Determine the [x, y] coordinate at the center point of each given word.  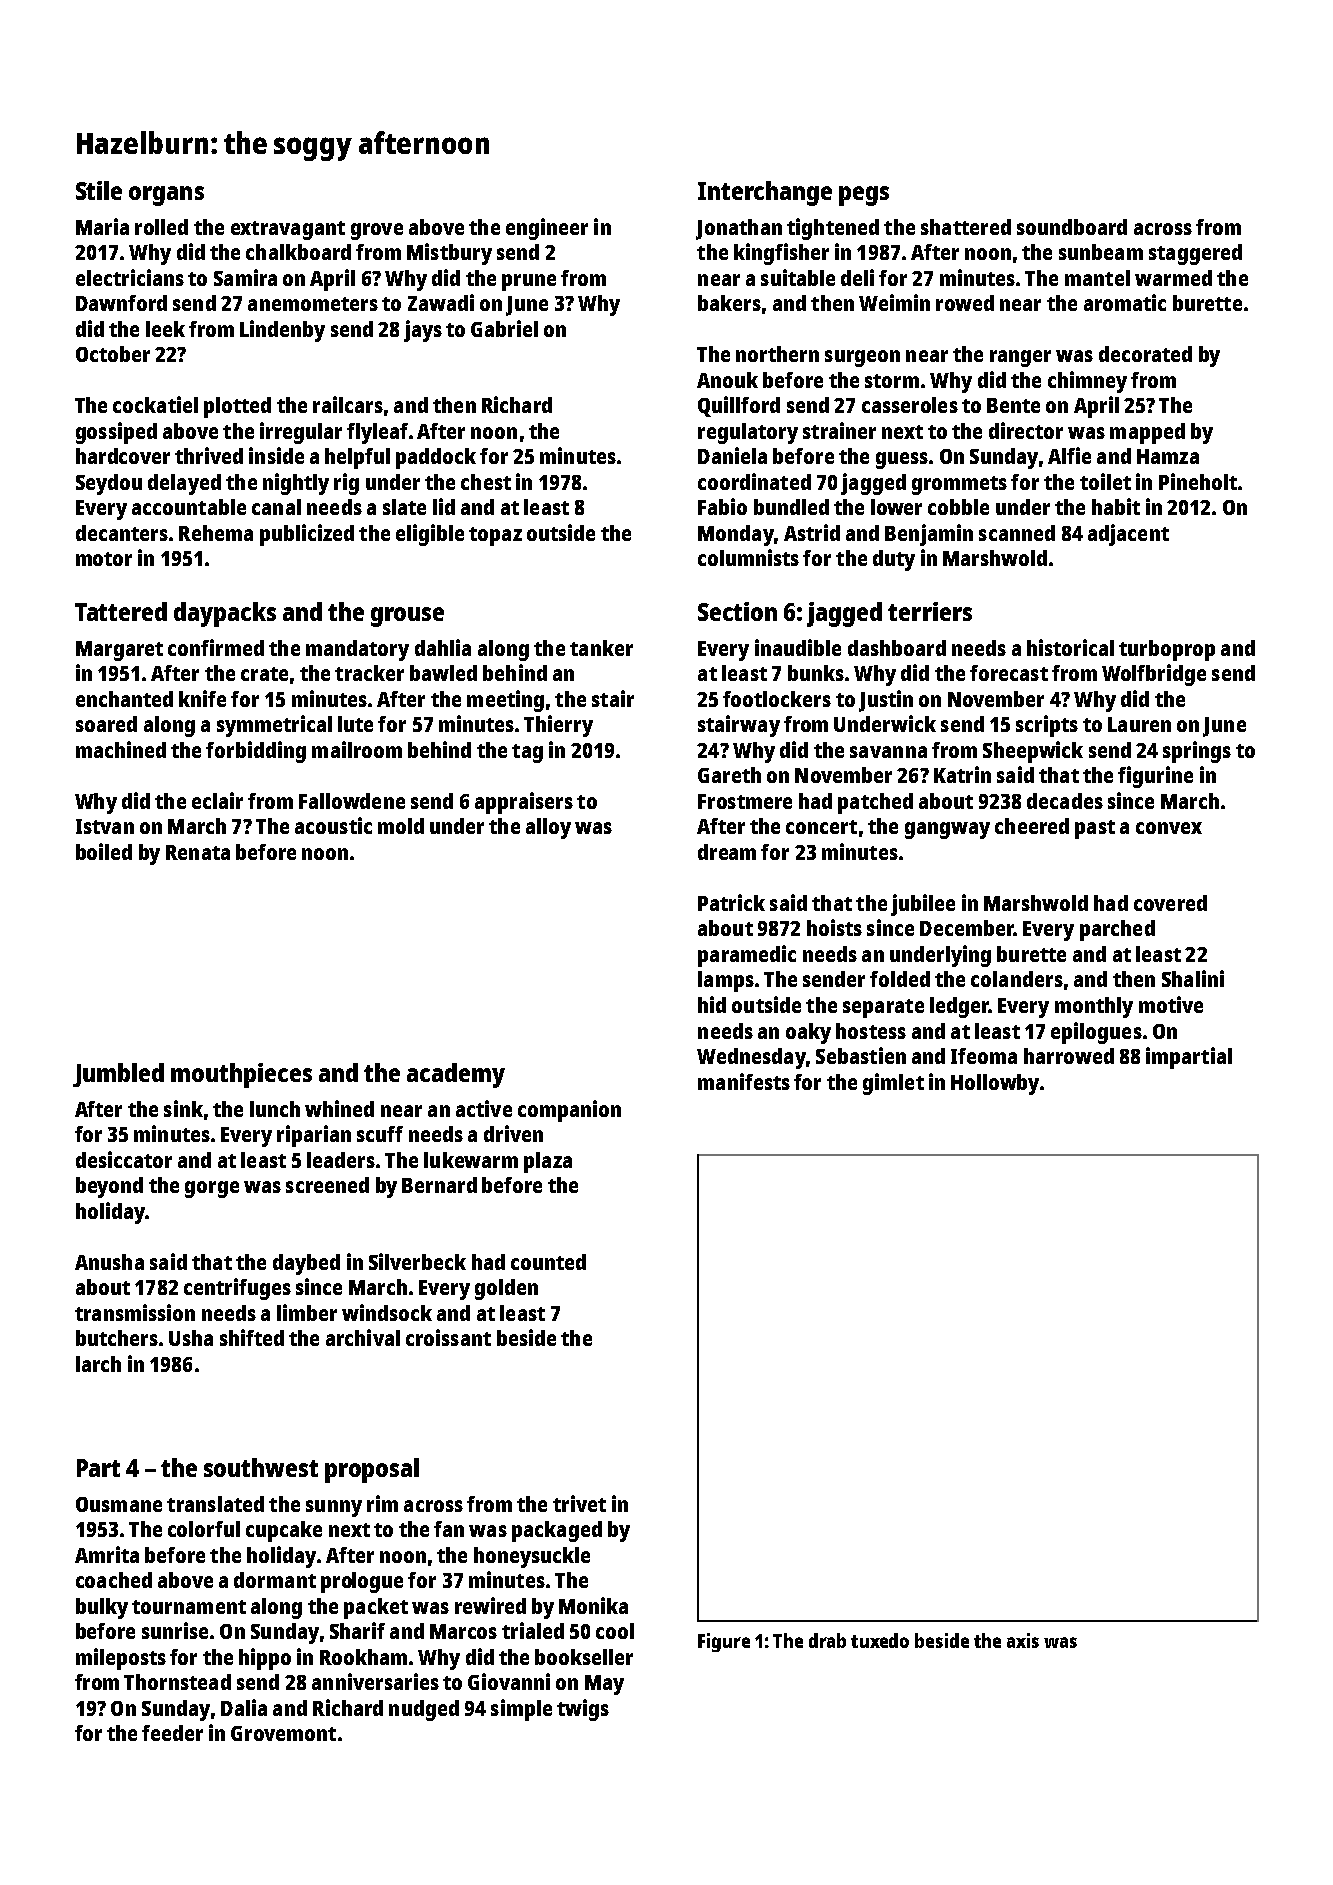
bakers [729, 303]
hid [712, 1004]
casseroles [910, 405]
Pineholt [1198, 481]
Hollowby [995, 1084]
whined [339, 1108]
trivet [579, 1503]
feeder [172, 1733]
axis [1023, 1640]
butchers [117, 1338]
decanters [122, 533]
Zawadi [441, 302]
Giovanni [509, 1681]
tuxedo [880, 1640]
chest [486, 482]
